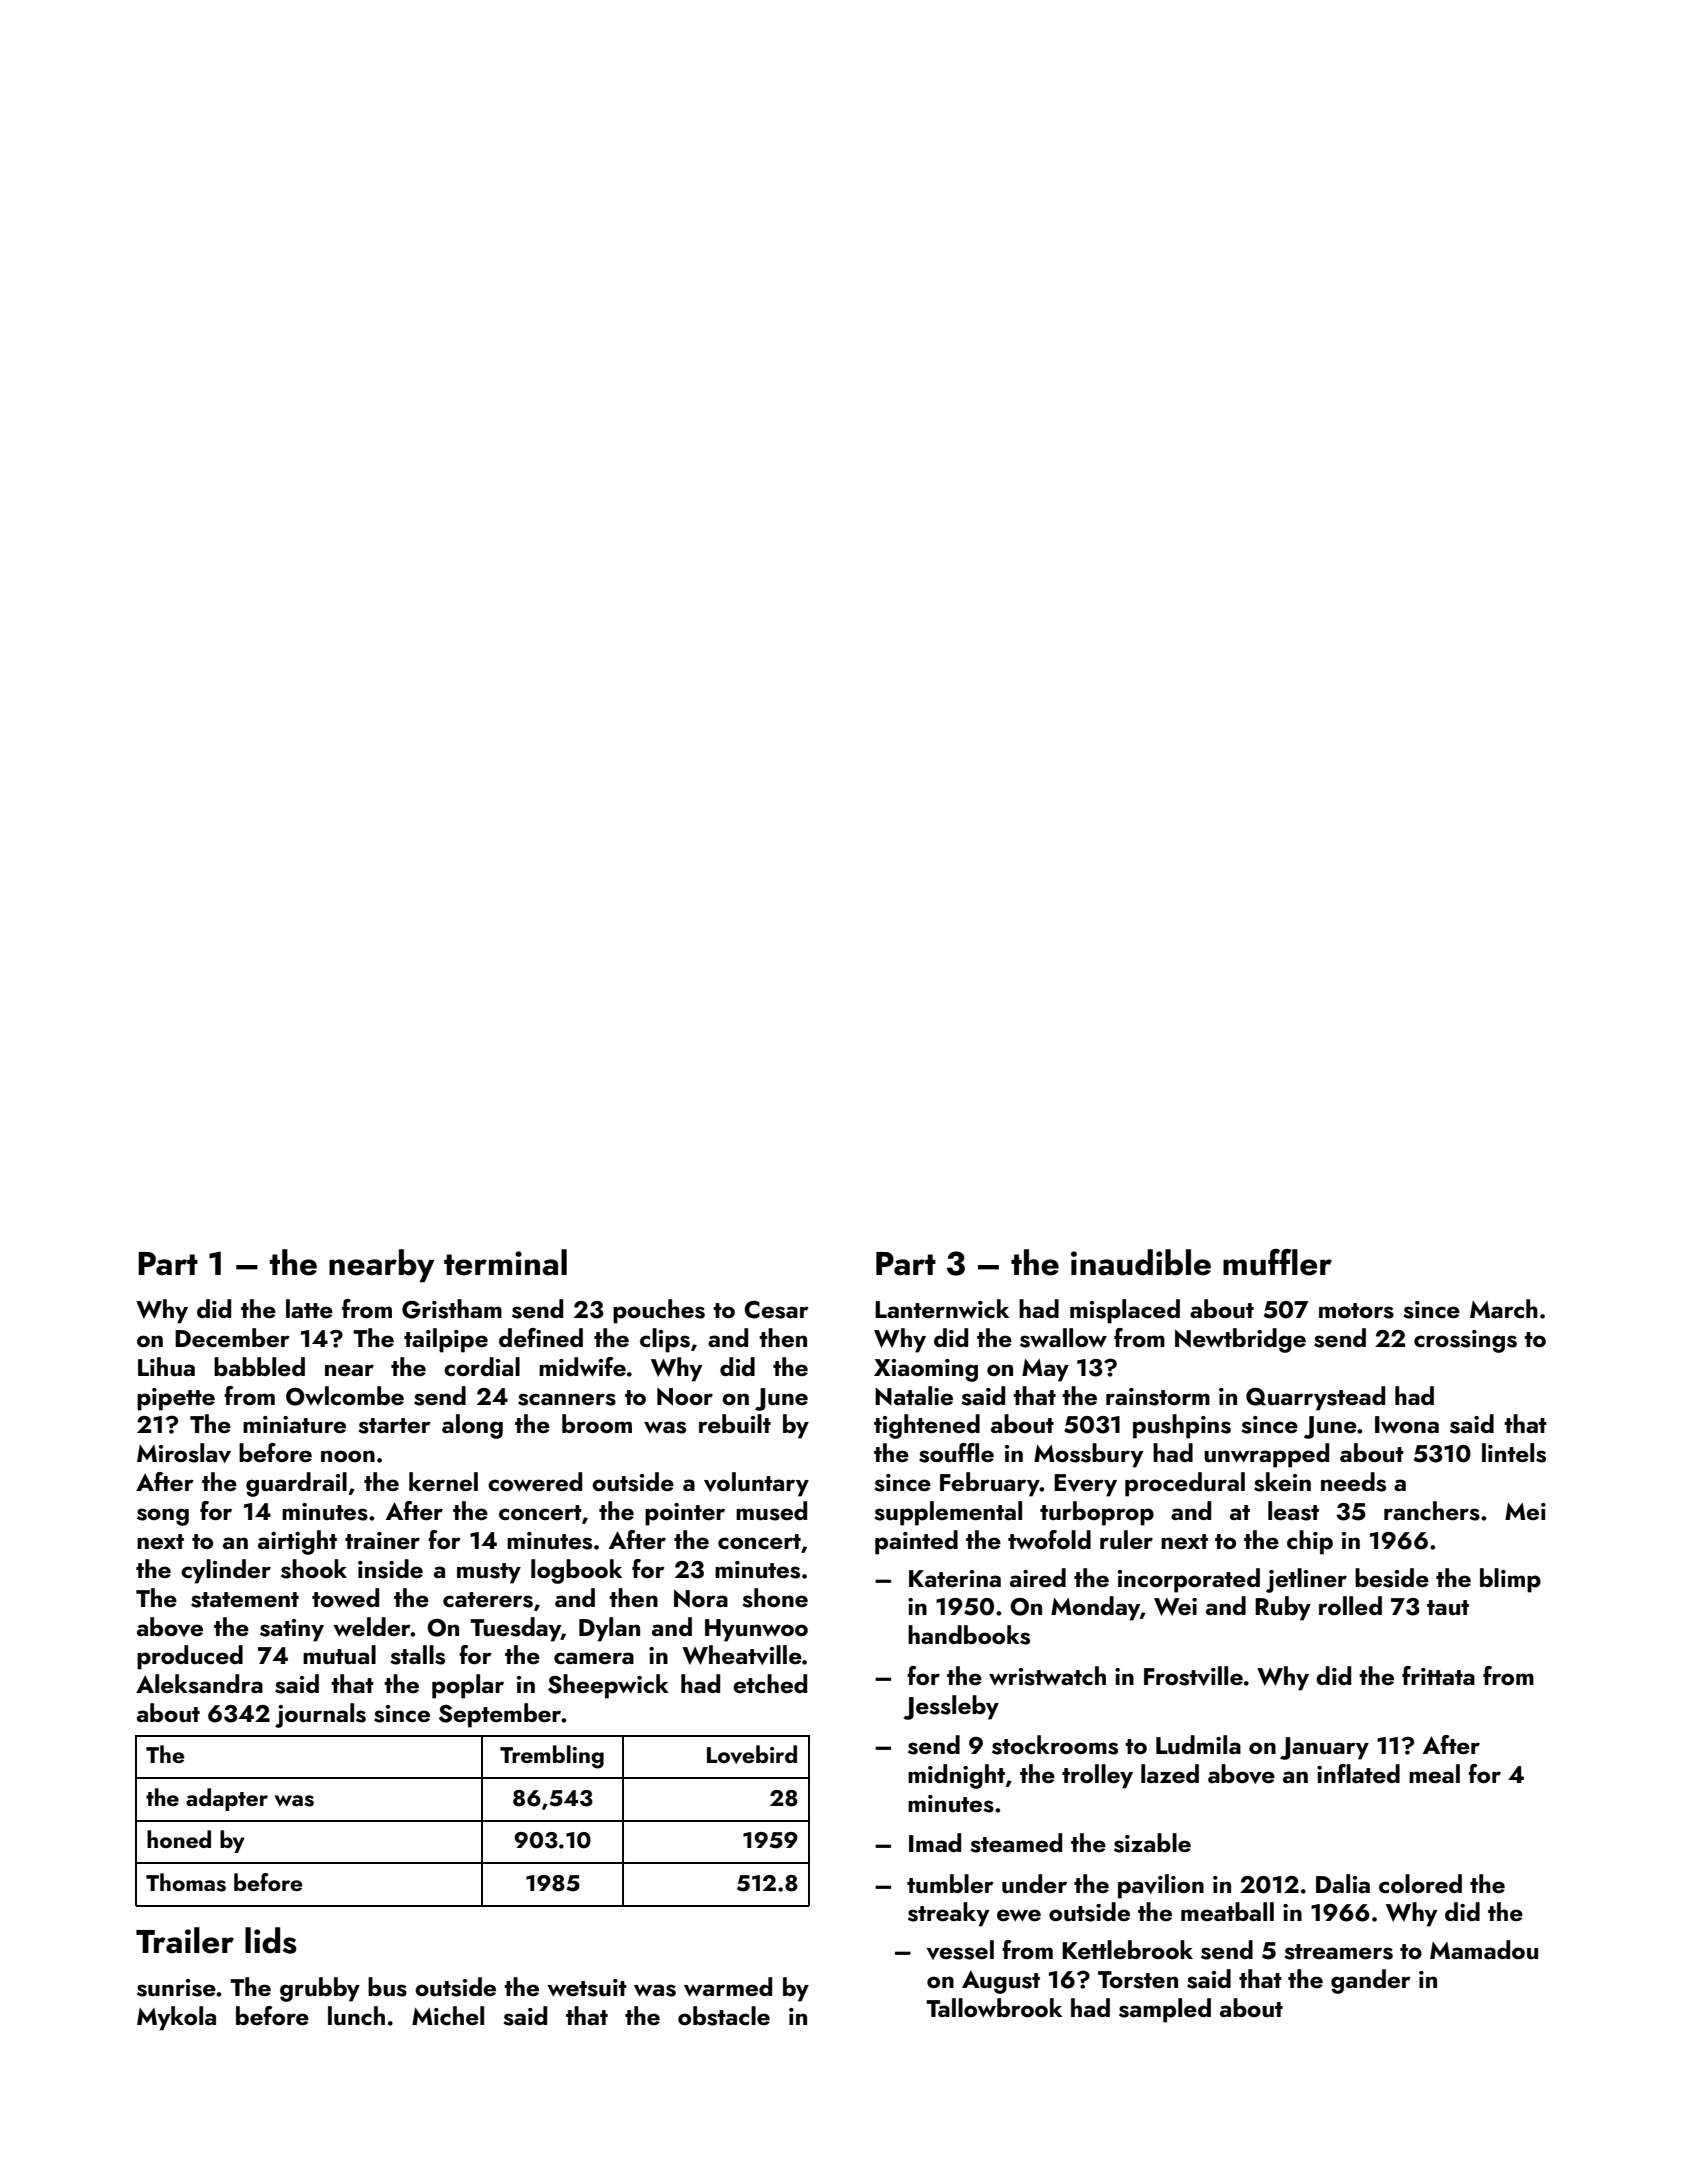 The image size is (1683, 2178). Describe the element at coordinates (990, 1484) in the screenshot. I see `February` at that location.
